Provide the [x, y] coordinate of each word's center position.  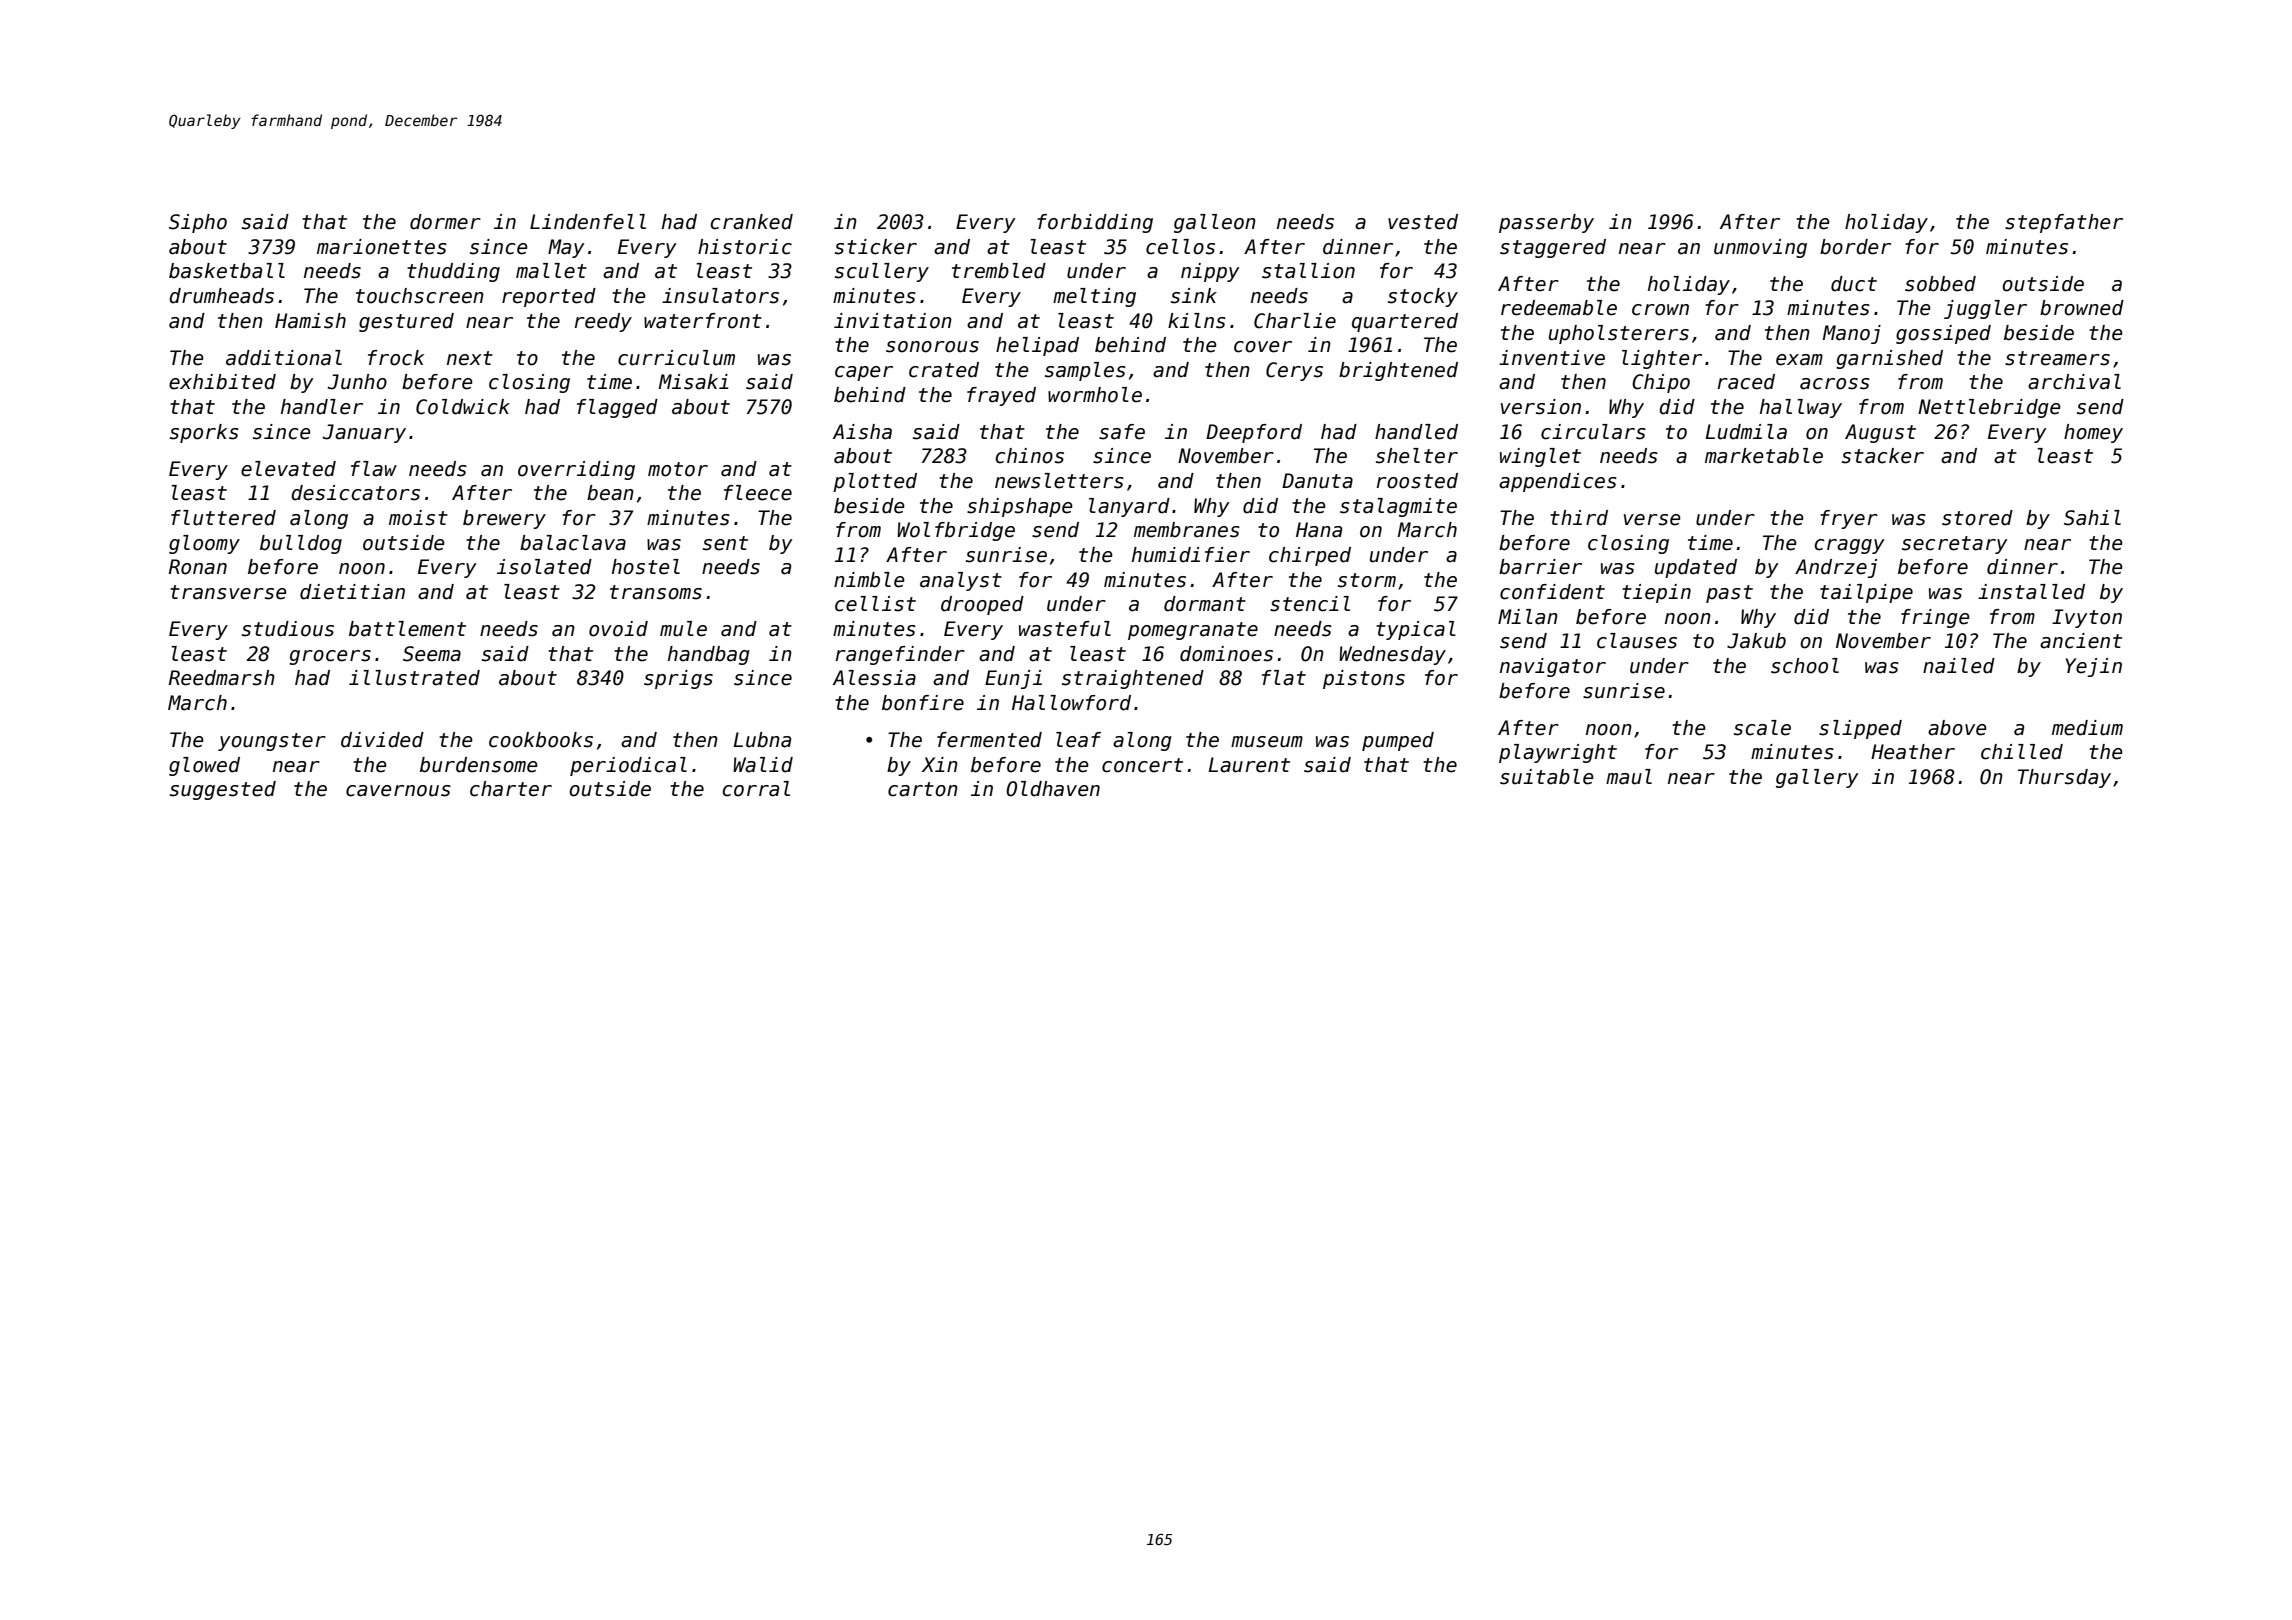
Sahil [2092, 518]
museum [1267, 742]
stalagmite [1398, 507]
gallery [1817, 778]
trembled [999, 271]
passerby [1546, 223]
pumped [1398, 741]
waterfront [703, 321]
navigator [1553, 667]
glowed [204, 766]
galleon [1215, 223]
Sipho [198, 223]
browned [2082, 308]
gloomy [204, 544]
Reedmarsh [222, 678]
